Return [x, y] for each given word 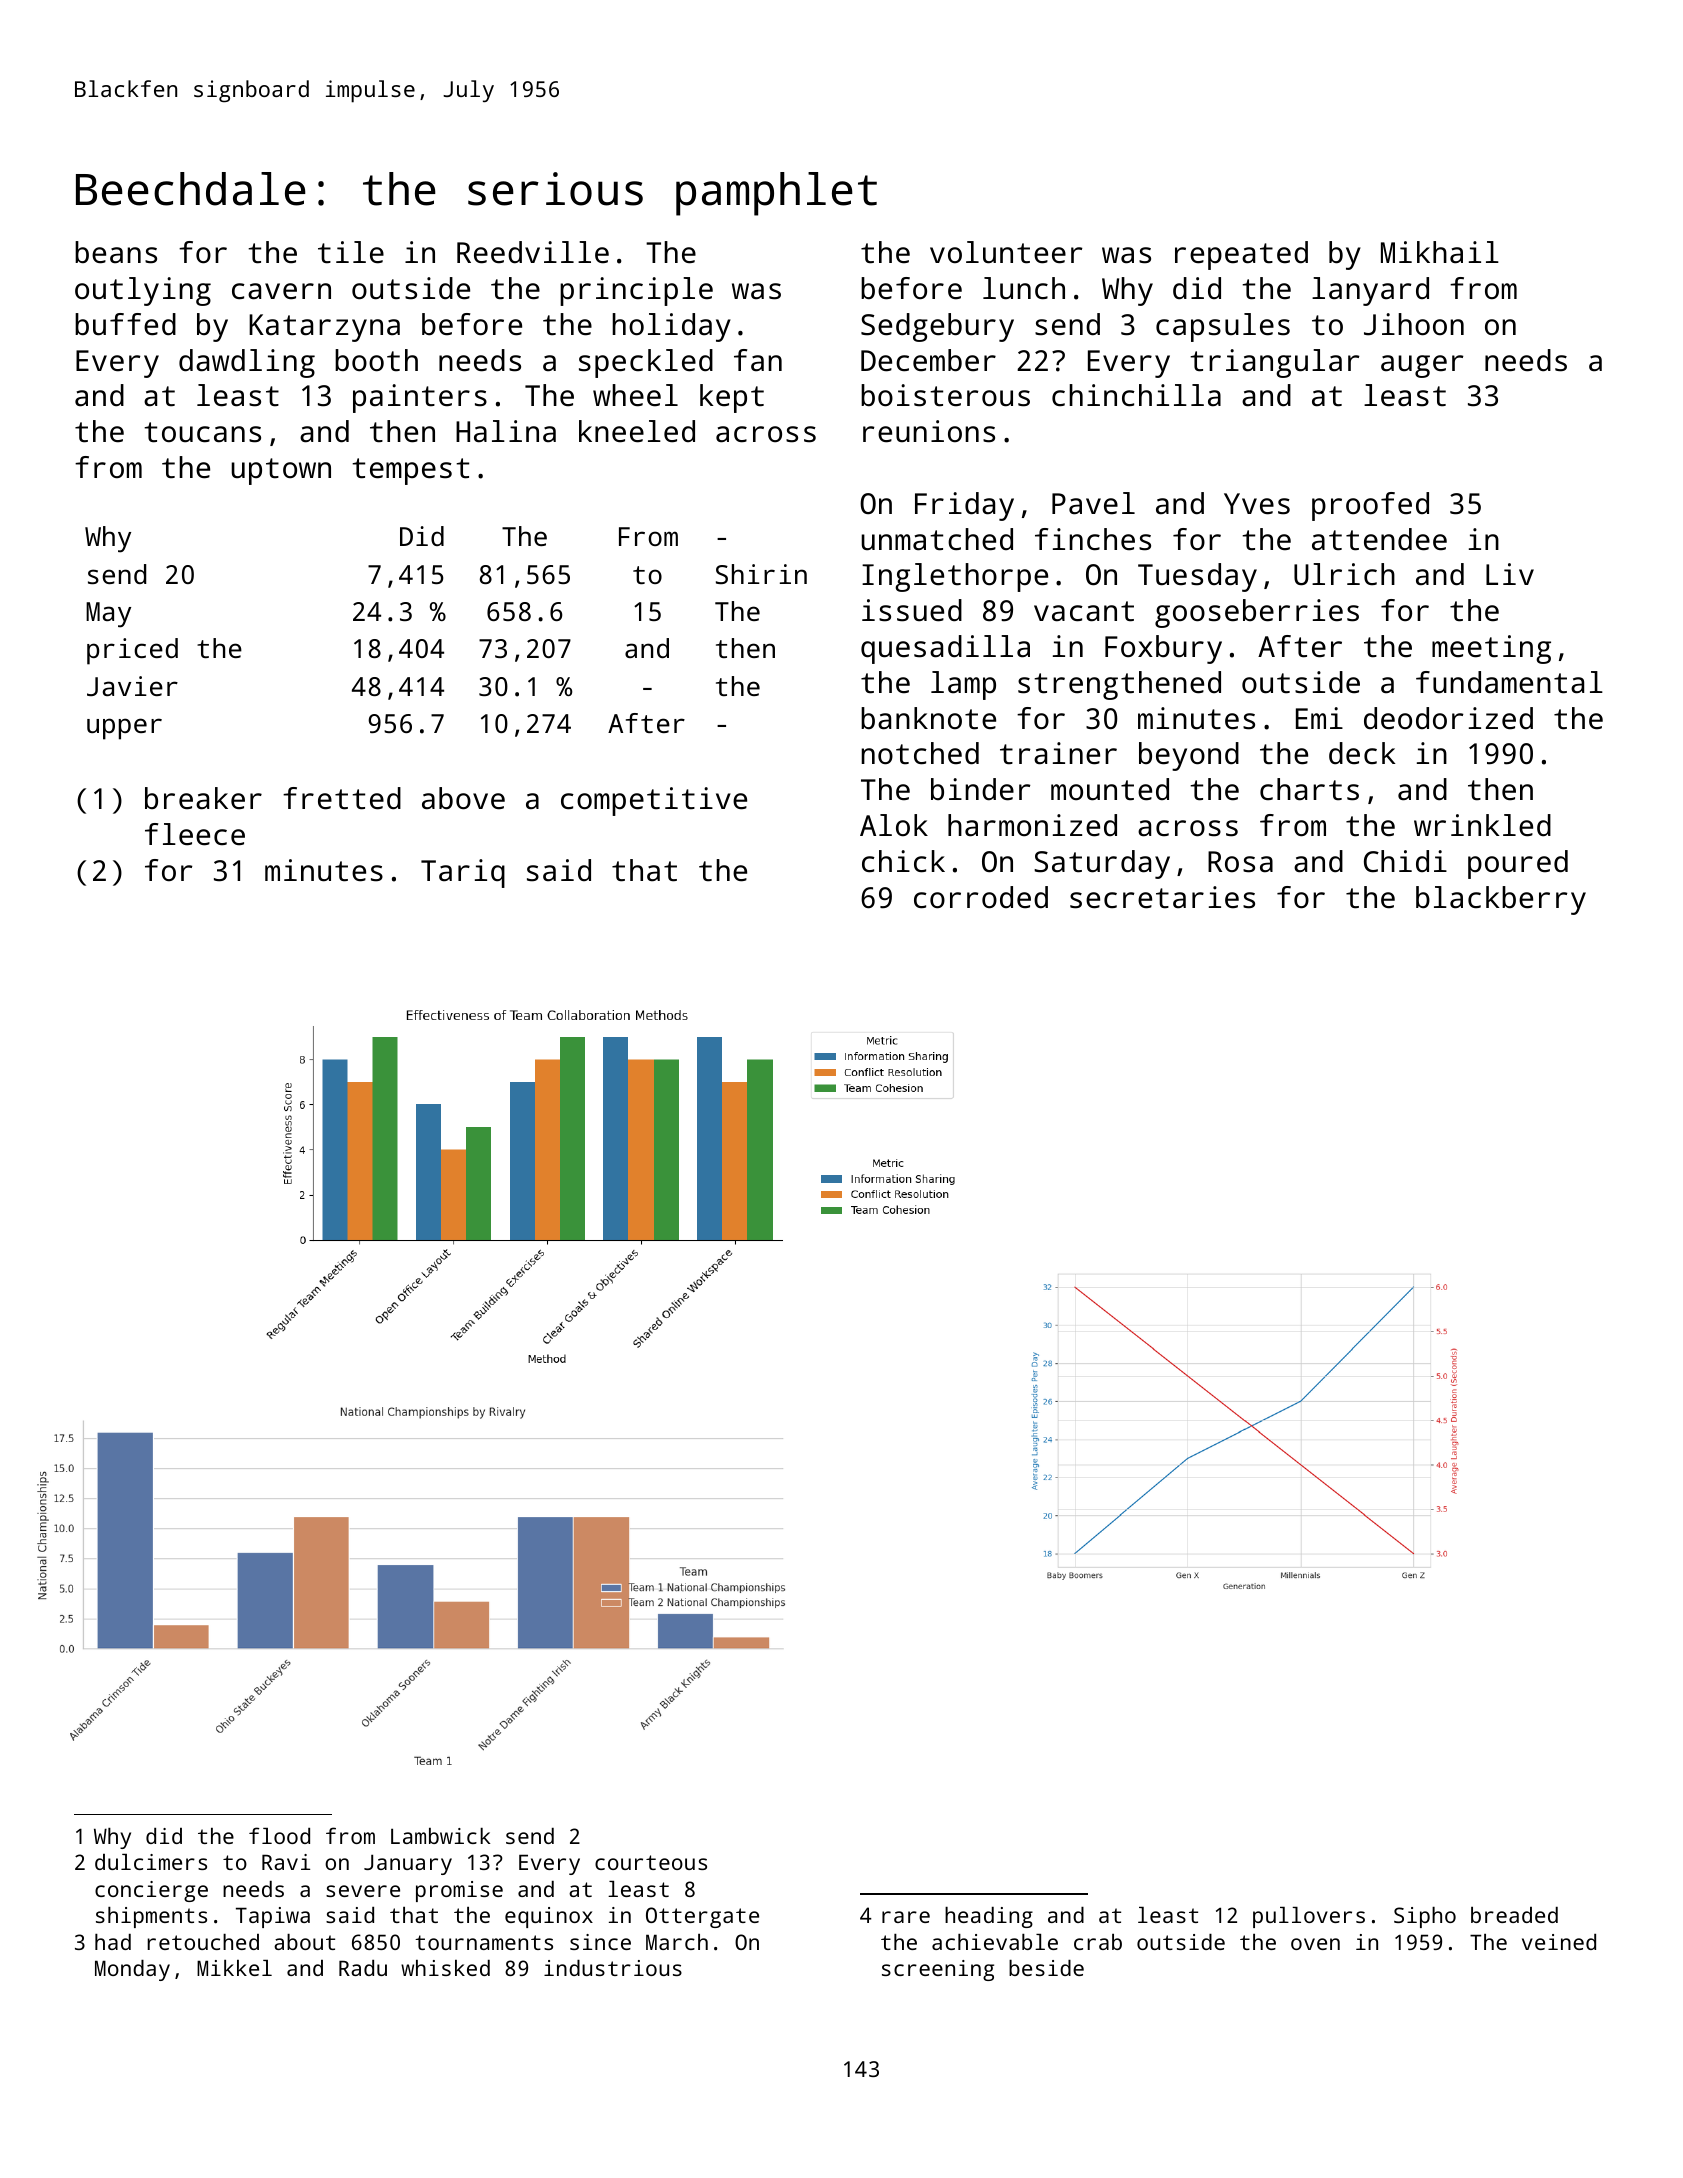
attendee [1379, 539]
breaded [1514, 1915]
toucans [202, 432]
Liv [1510, 574]
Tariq [463, 873]
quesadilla [945, 649]
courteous [651, 1862]
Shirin [761, 574]
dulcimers [151, 1862]
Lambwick [440, 1836]
